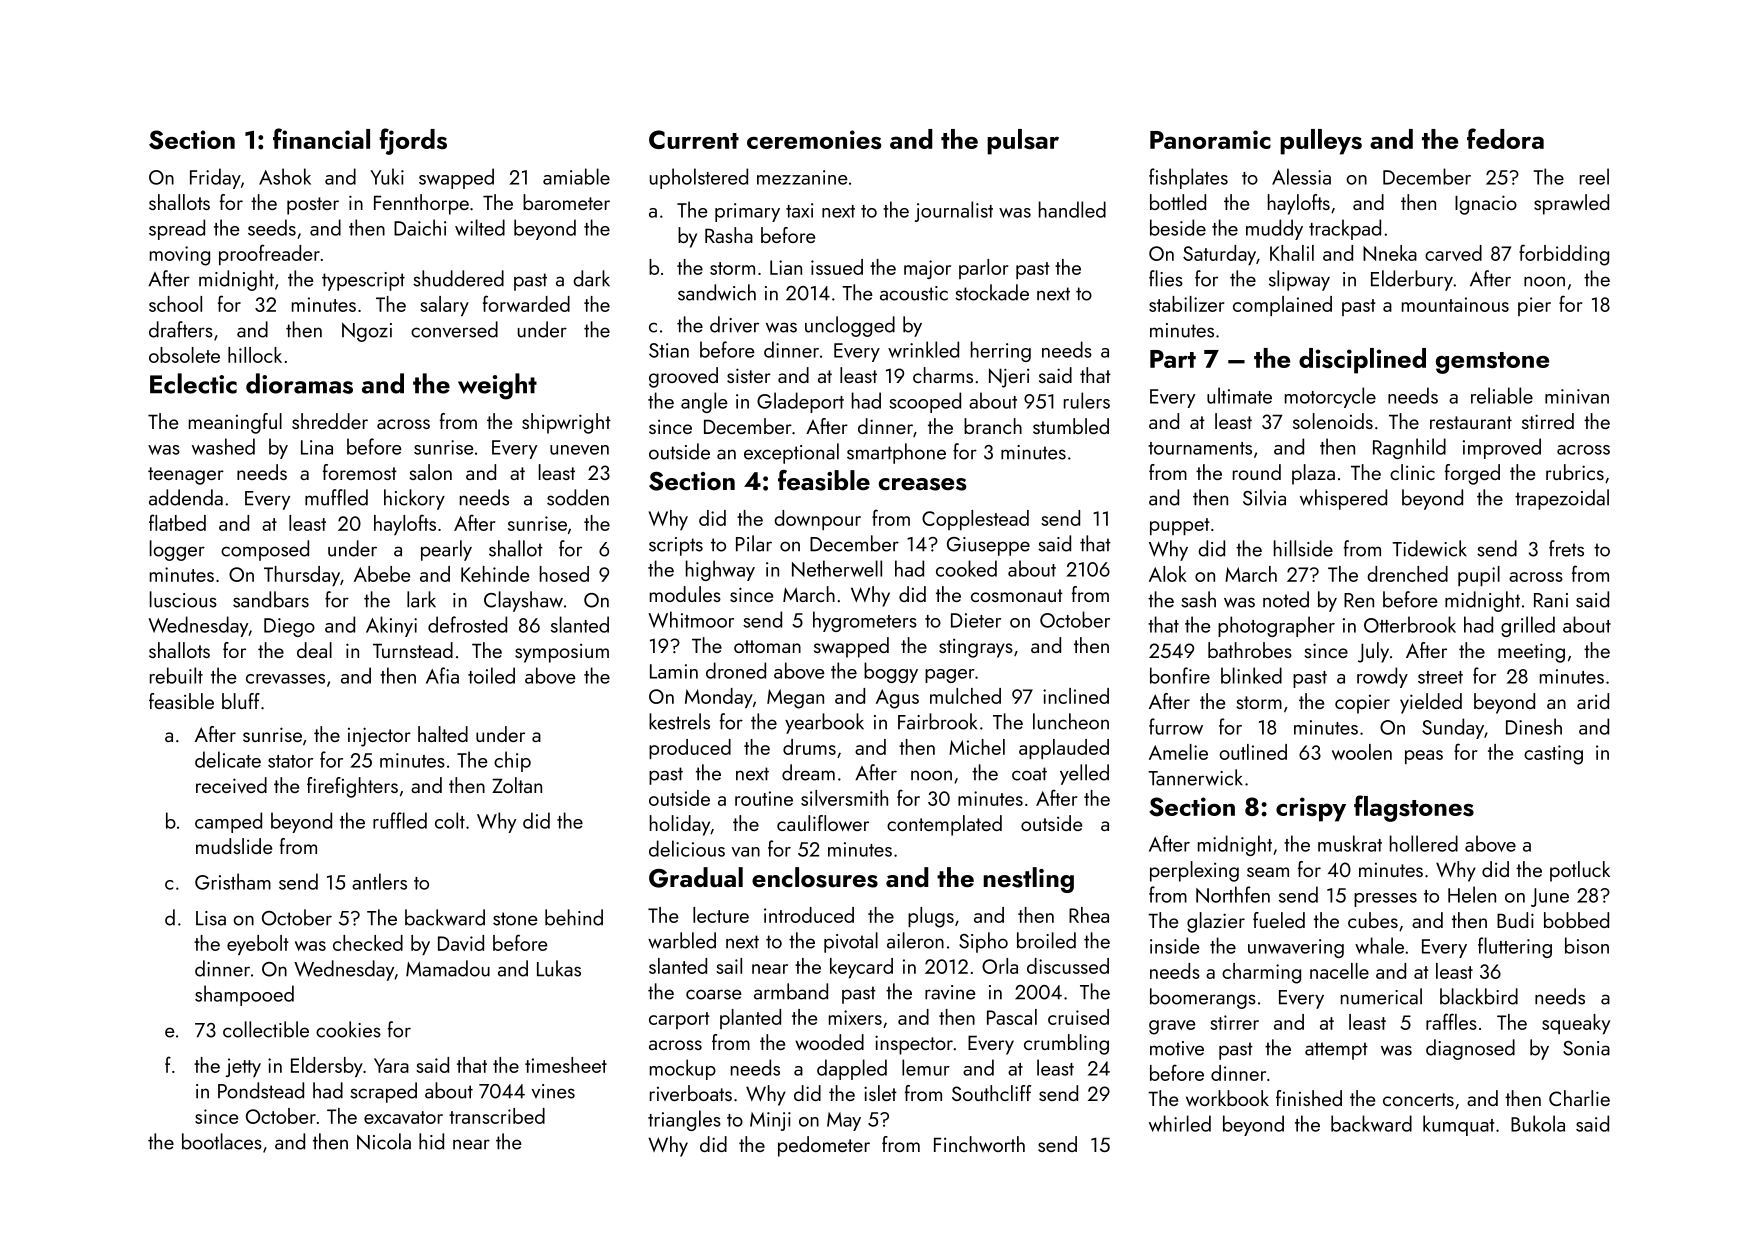  Describe the element at coordinates (379, 737) in the page. I see `injector` at that location.
